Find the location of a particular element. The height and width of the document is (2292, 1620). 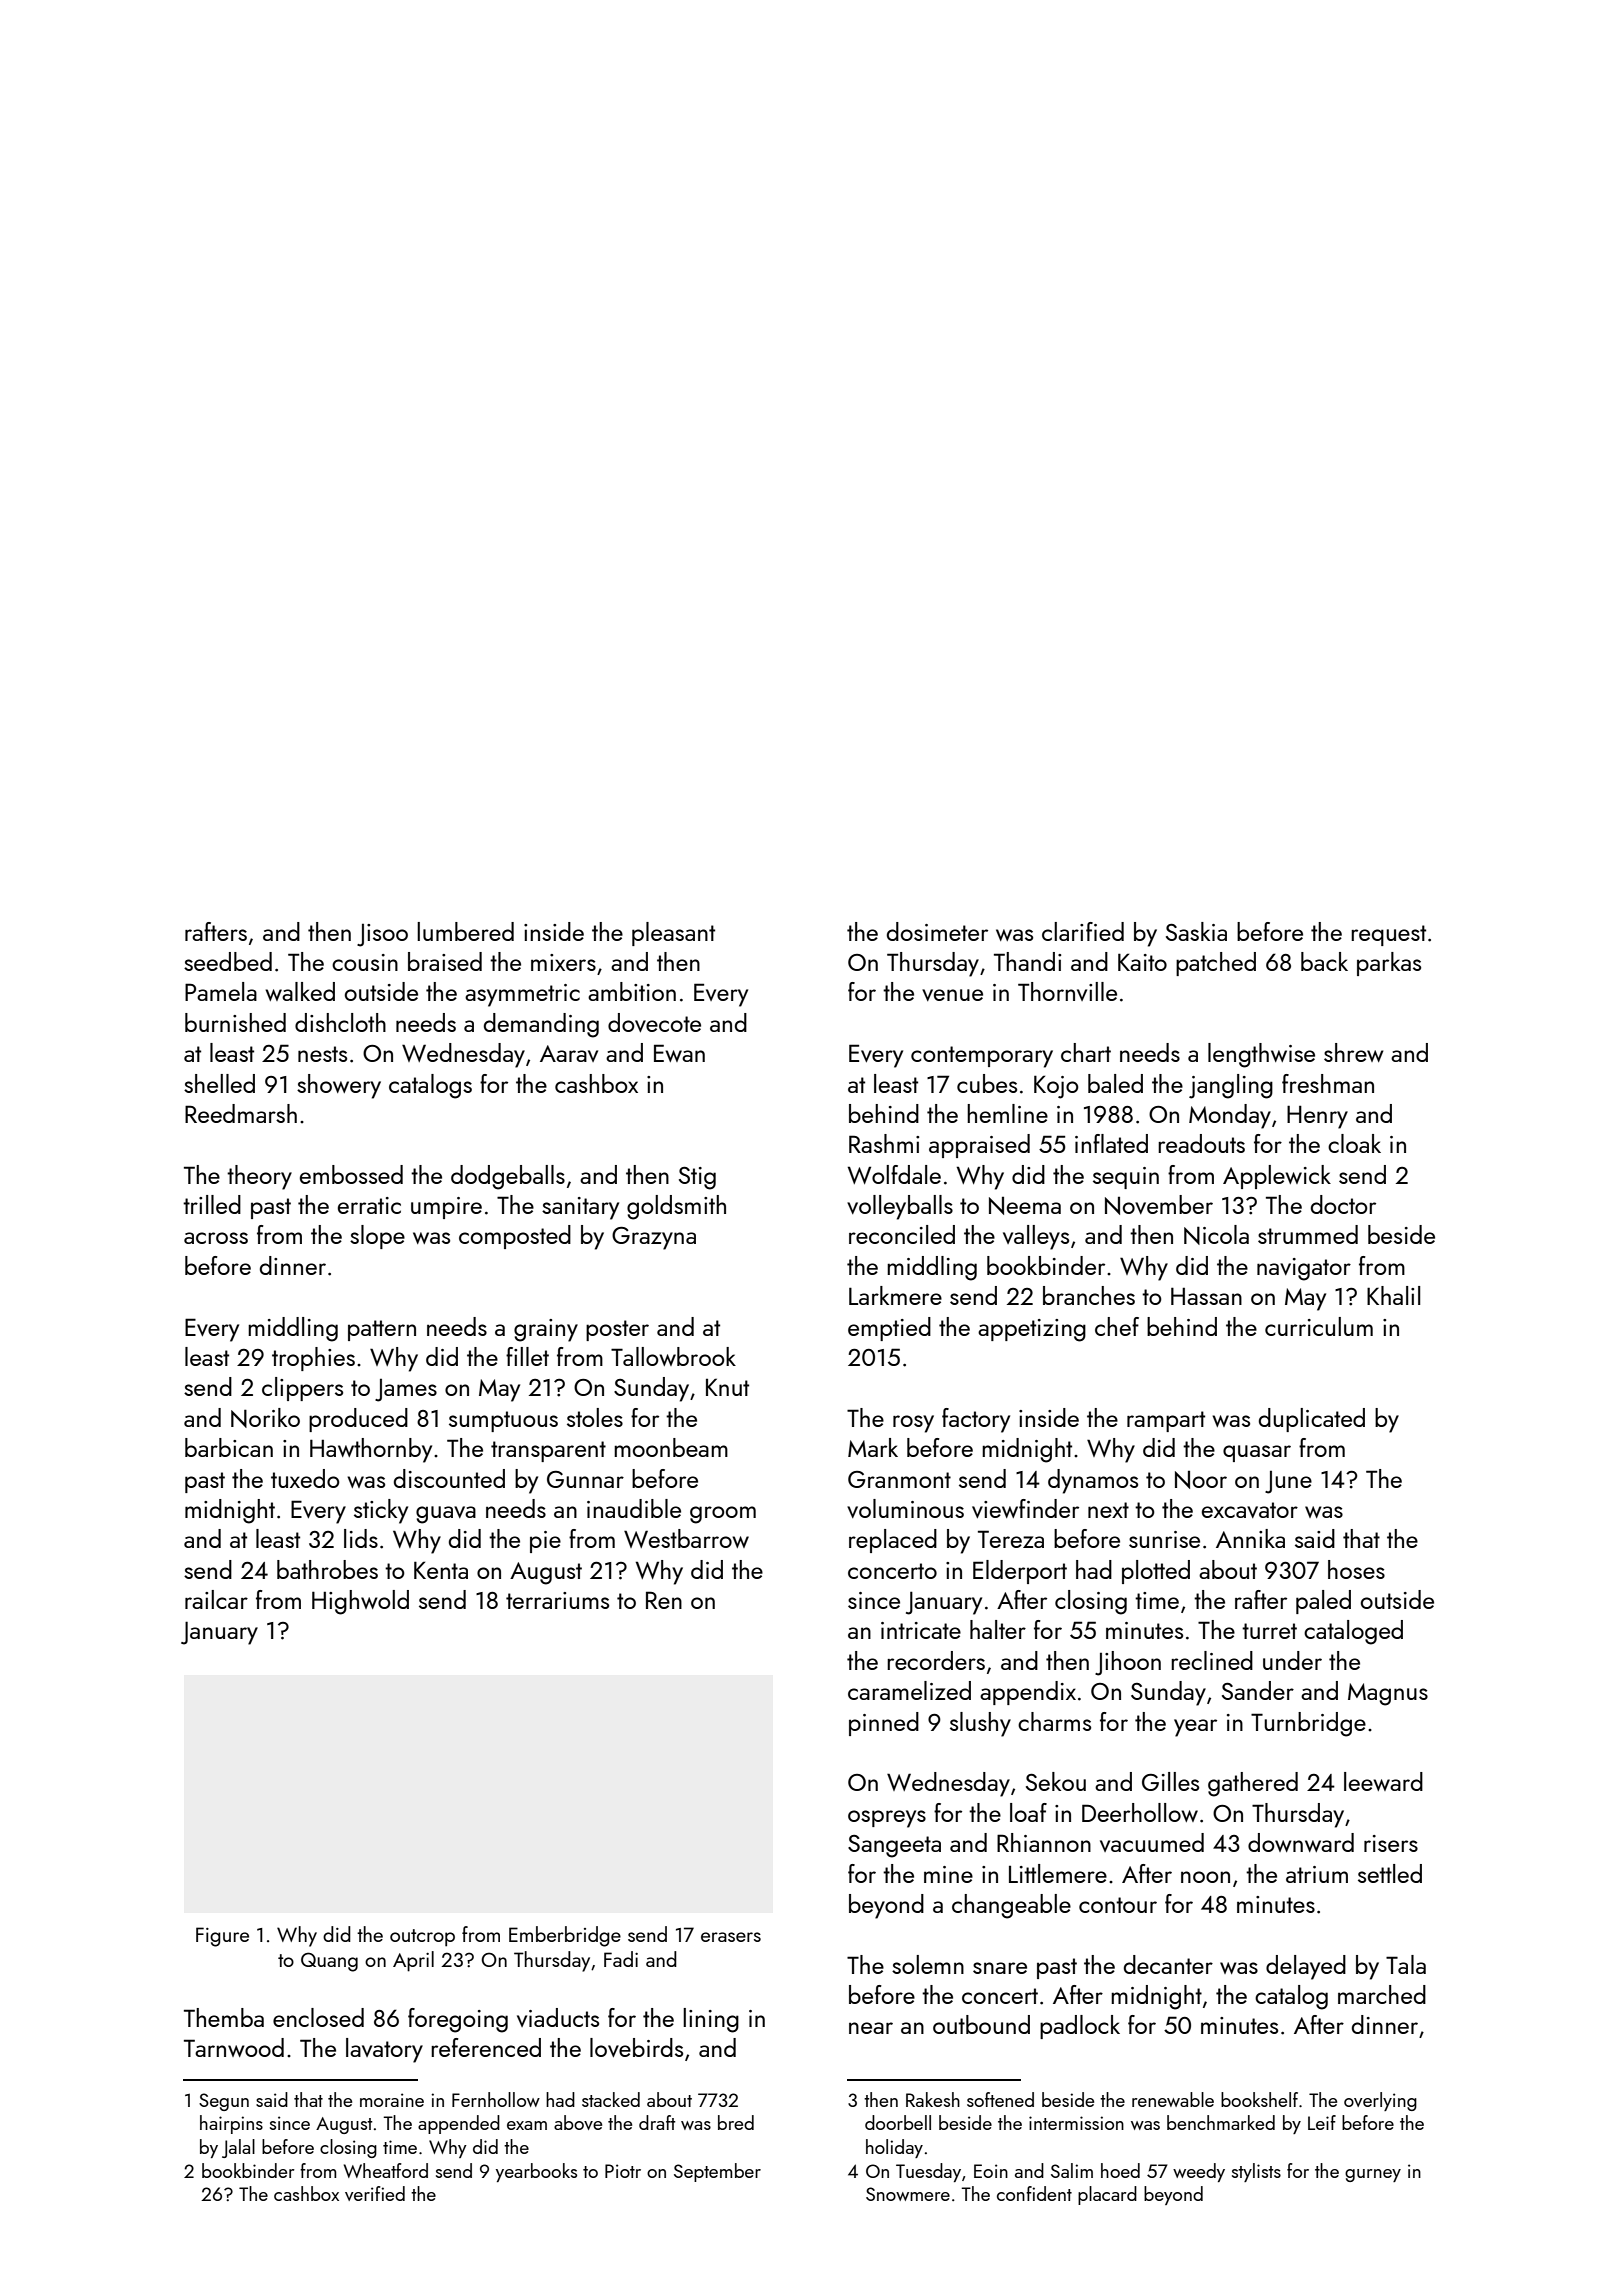

enclosed is located at coordinates (318, 2017).
